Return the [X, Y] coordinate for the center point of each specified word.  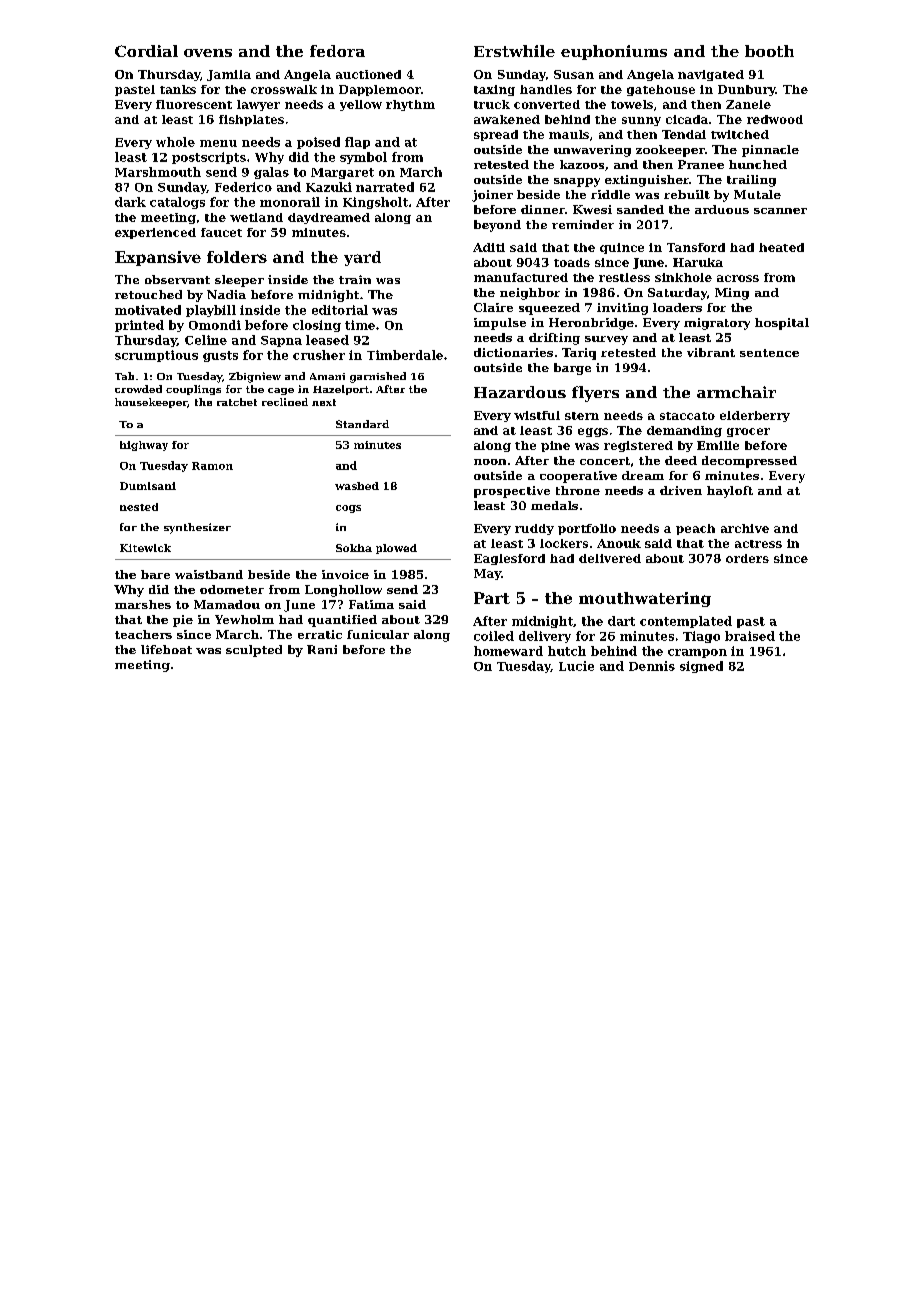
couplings [193, 390]
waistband [209, 574]
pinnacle [770, 151]
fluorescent [194, 104]
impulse [500, 324]
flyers [595, 394]
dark [130, 202]
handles [546, 89]
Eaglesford [509, 559]
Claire [493, 307]
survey [606, 340]
